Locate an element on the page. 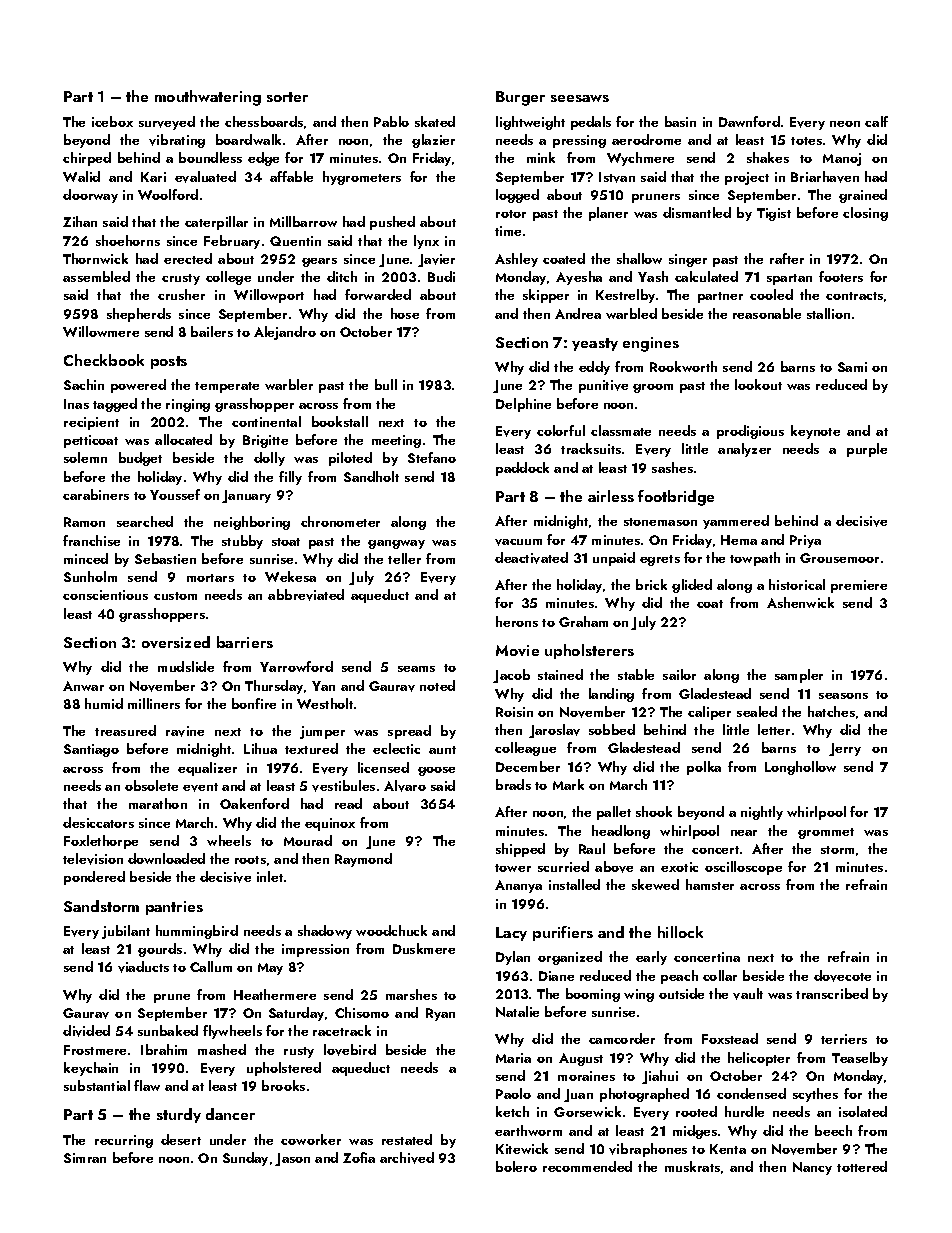 The width and height of the page is (952, 1233). keynote is located at coordinates (815, 432).
